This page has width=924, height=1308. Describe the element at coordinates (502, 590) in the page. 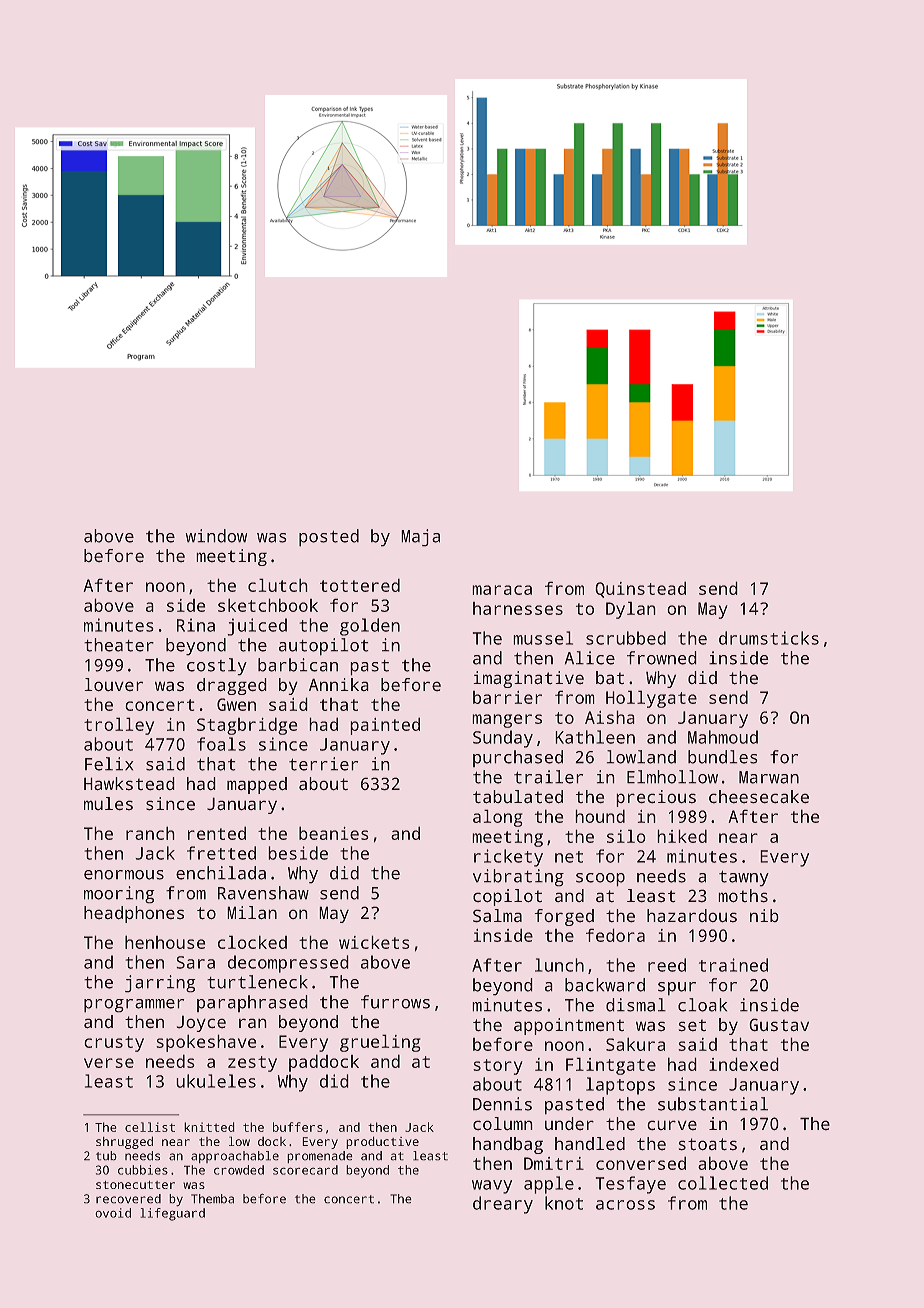

I see `maraca` at that location.
